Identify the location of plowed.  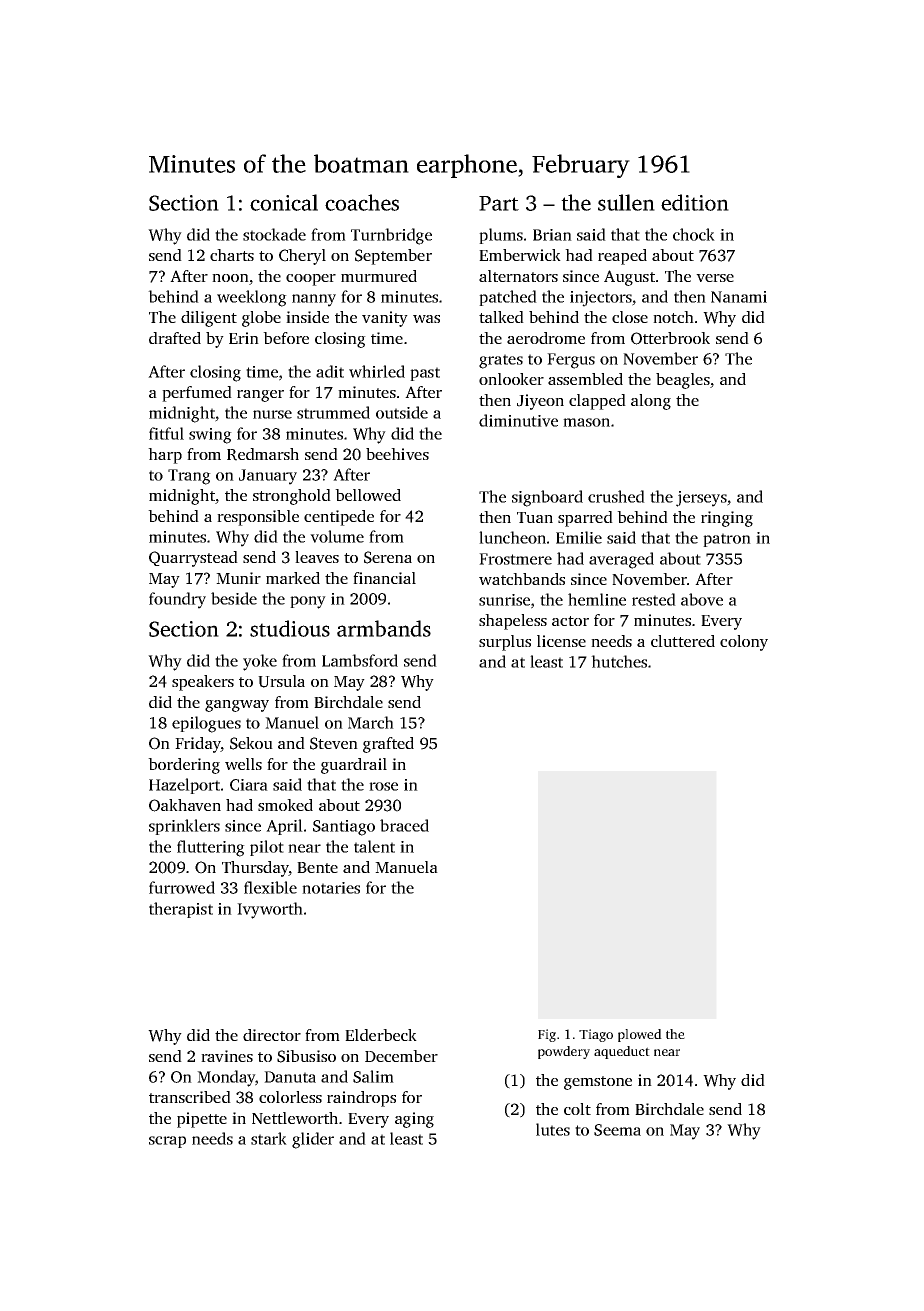
(640, 1035).
